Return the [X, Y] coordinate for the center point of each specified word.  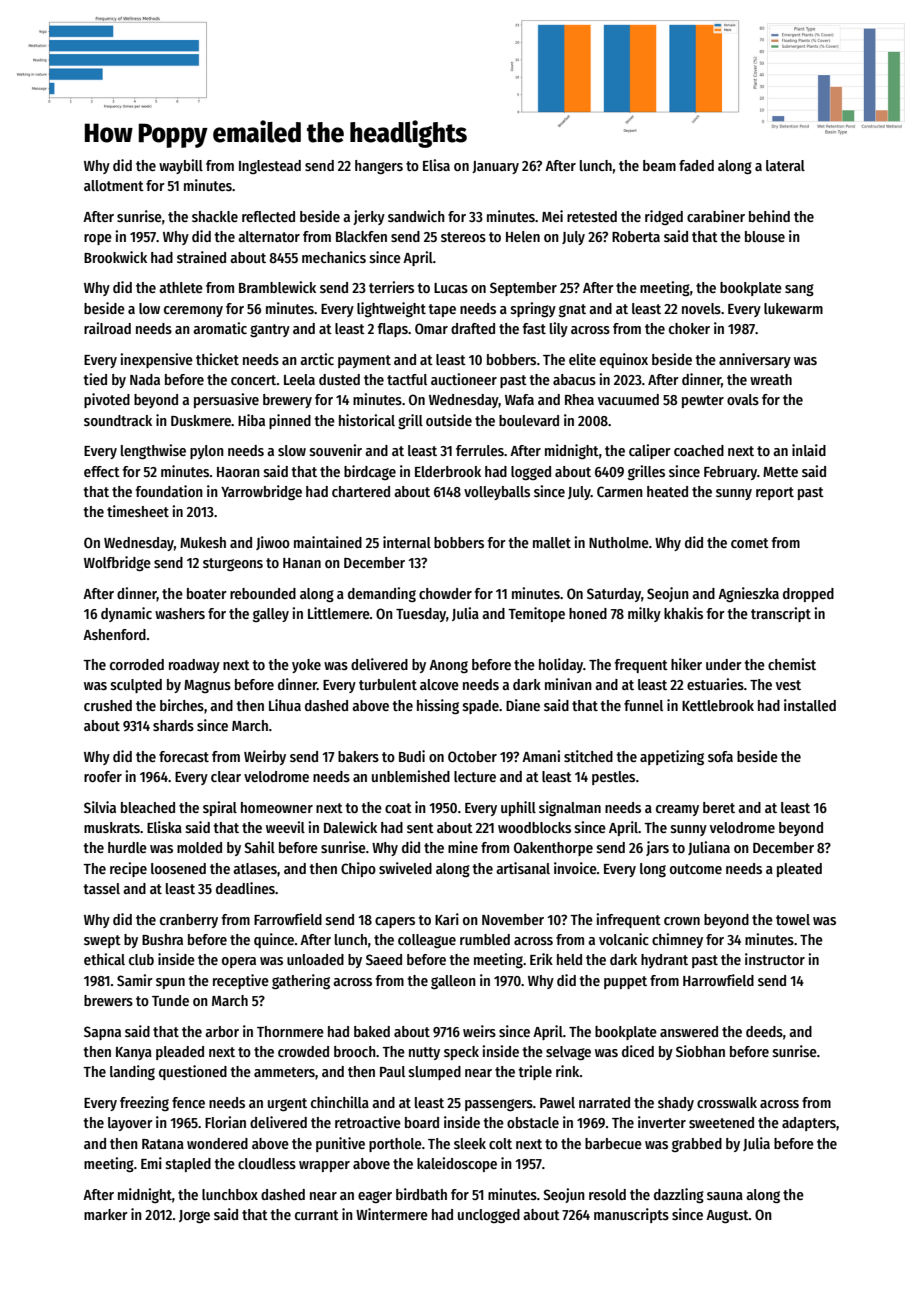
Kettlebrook [718, 705]
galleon [453, 982]
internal [407, 542]
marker [106, 1214]
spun [170, 983]
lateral [785, 165]
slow [292, 450]
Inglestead [270, 167]
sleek [470, 1143]
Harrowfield [718, 980]
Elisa [436, 165]
